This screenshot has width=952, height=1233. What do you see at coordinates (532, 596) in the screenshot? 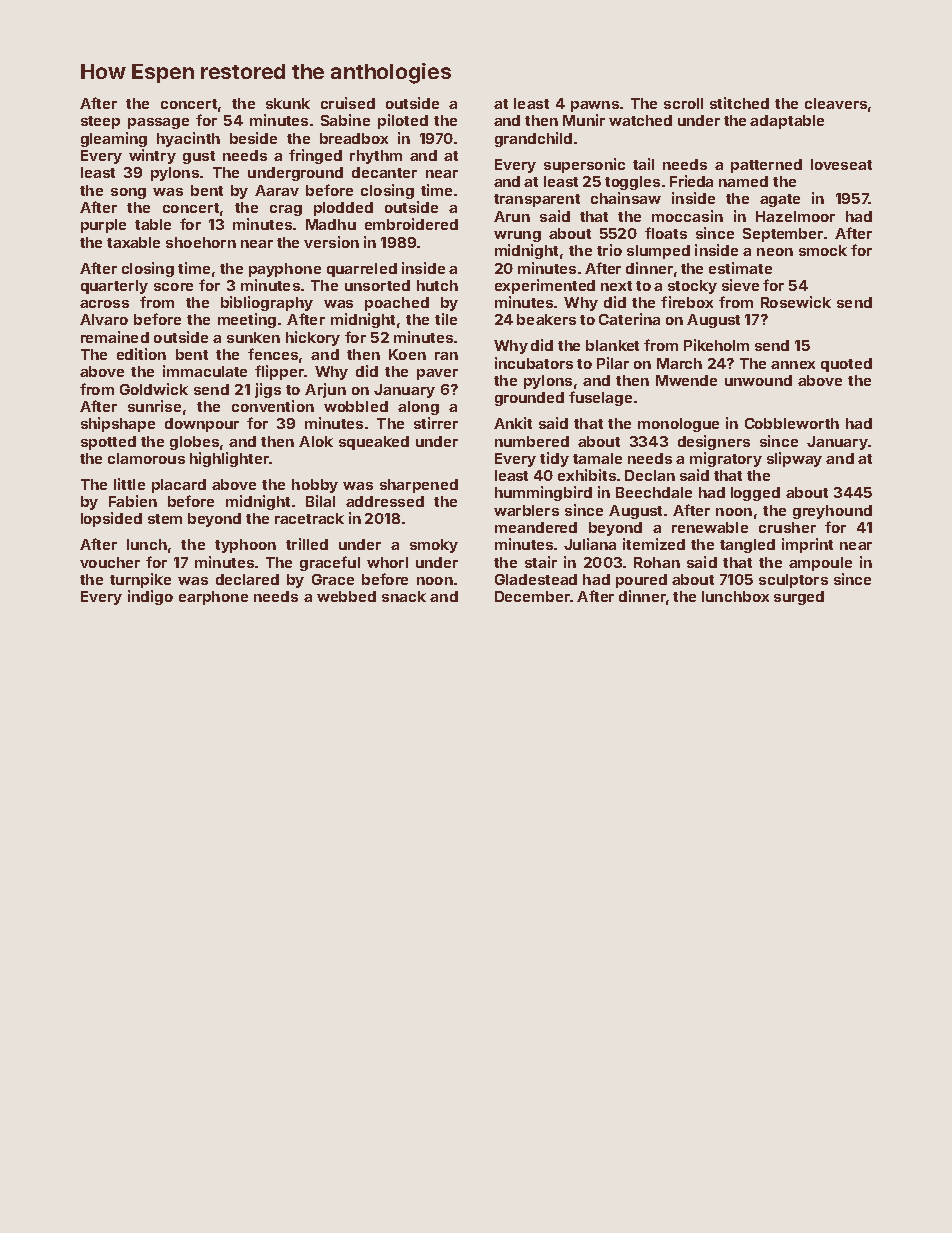
I see `December` at bounding box center [532, 596].
